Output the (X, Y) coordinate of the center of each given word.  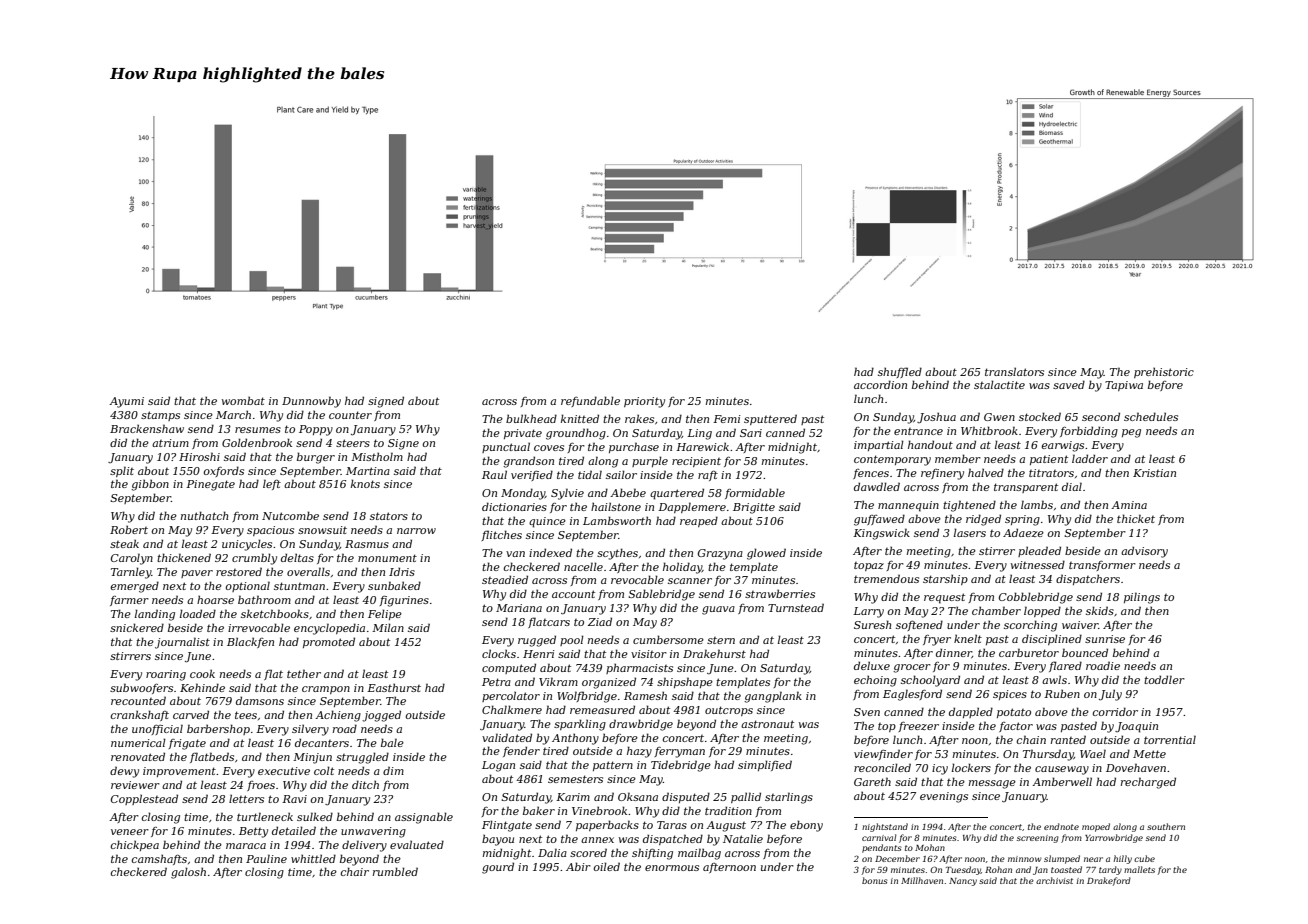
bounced (1085, 652)
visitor (649, 654)
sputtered (770, 419)
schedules (1151, 416)
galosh (188, 873)
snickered (137, 627)
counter (350, 415)
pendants (881, 848)
